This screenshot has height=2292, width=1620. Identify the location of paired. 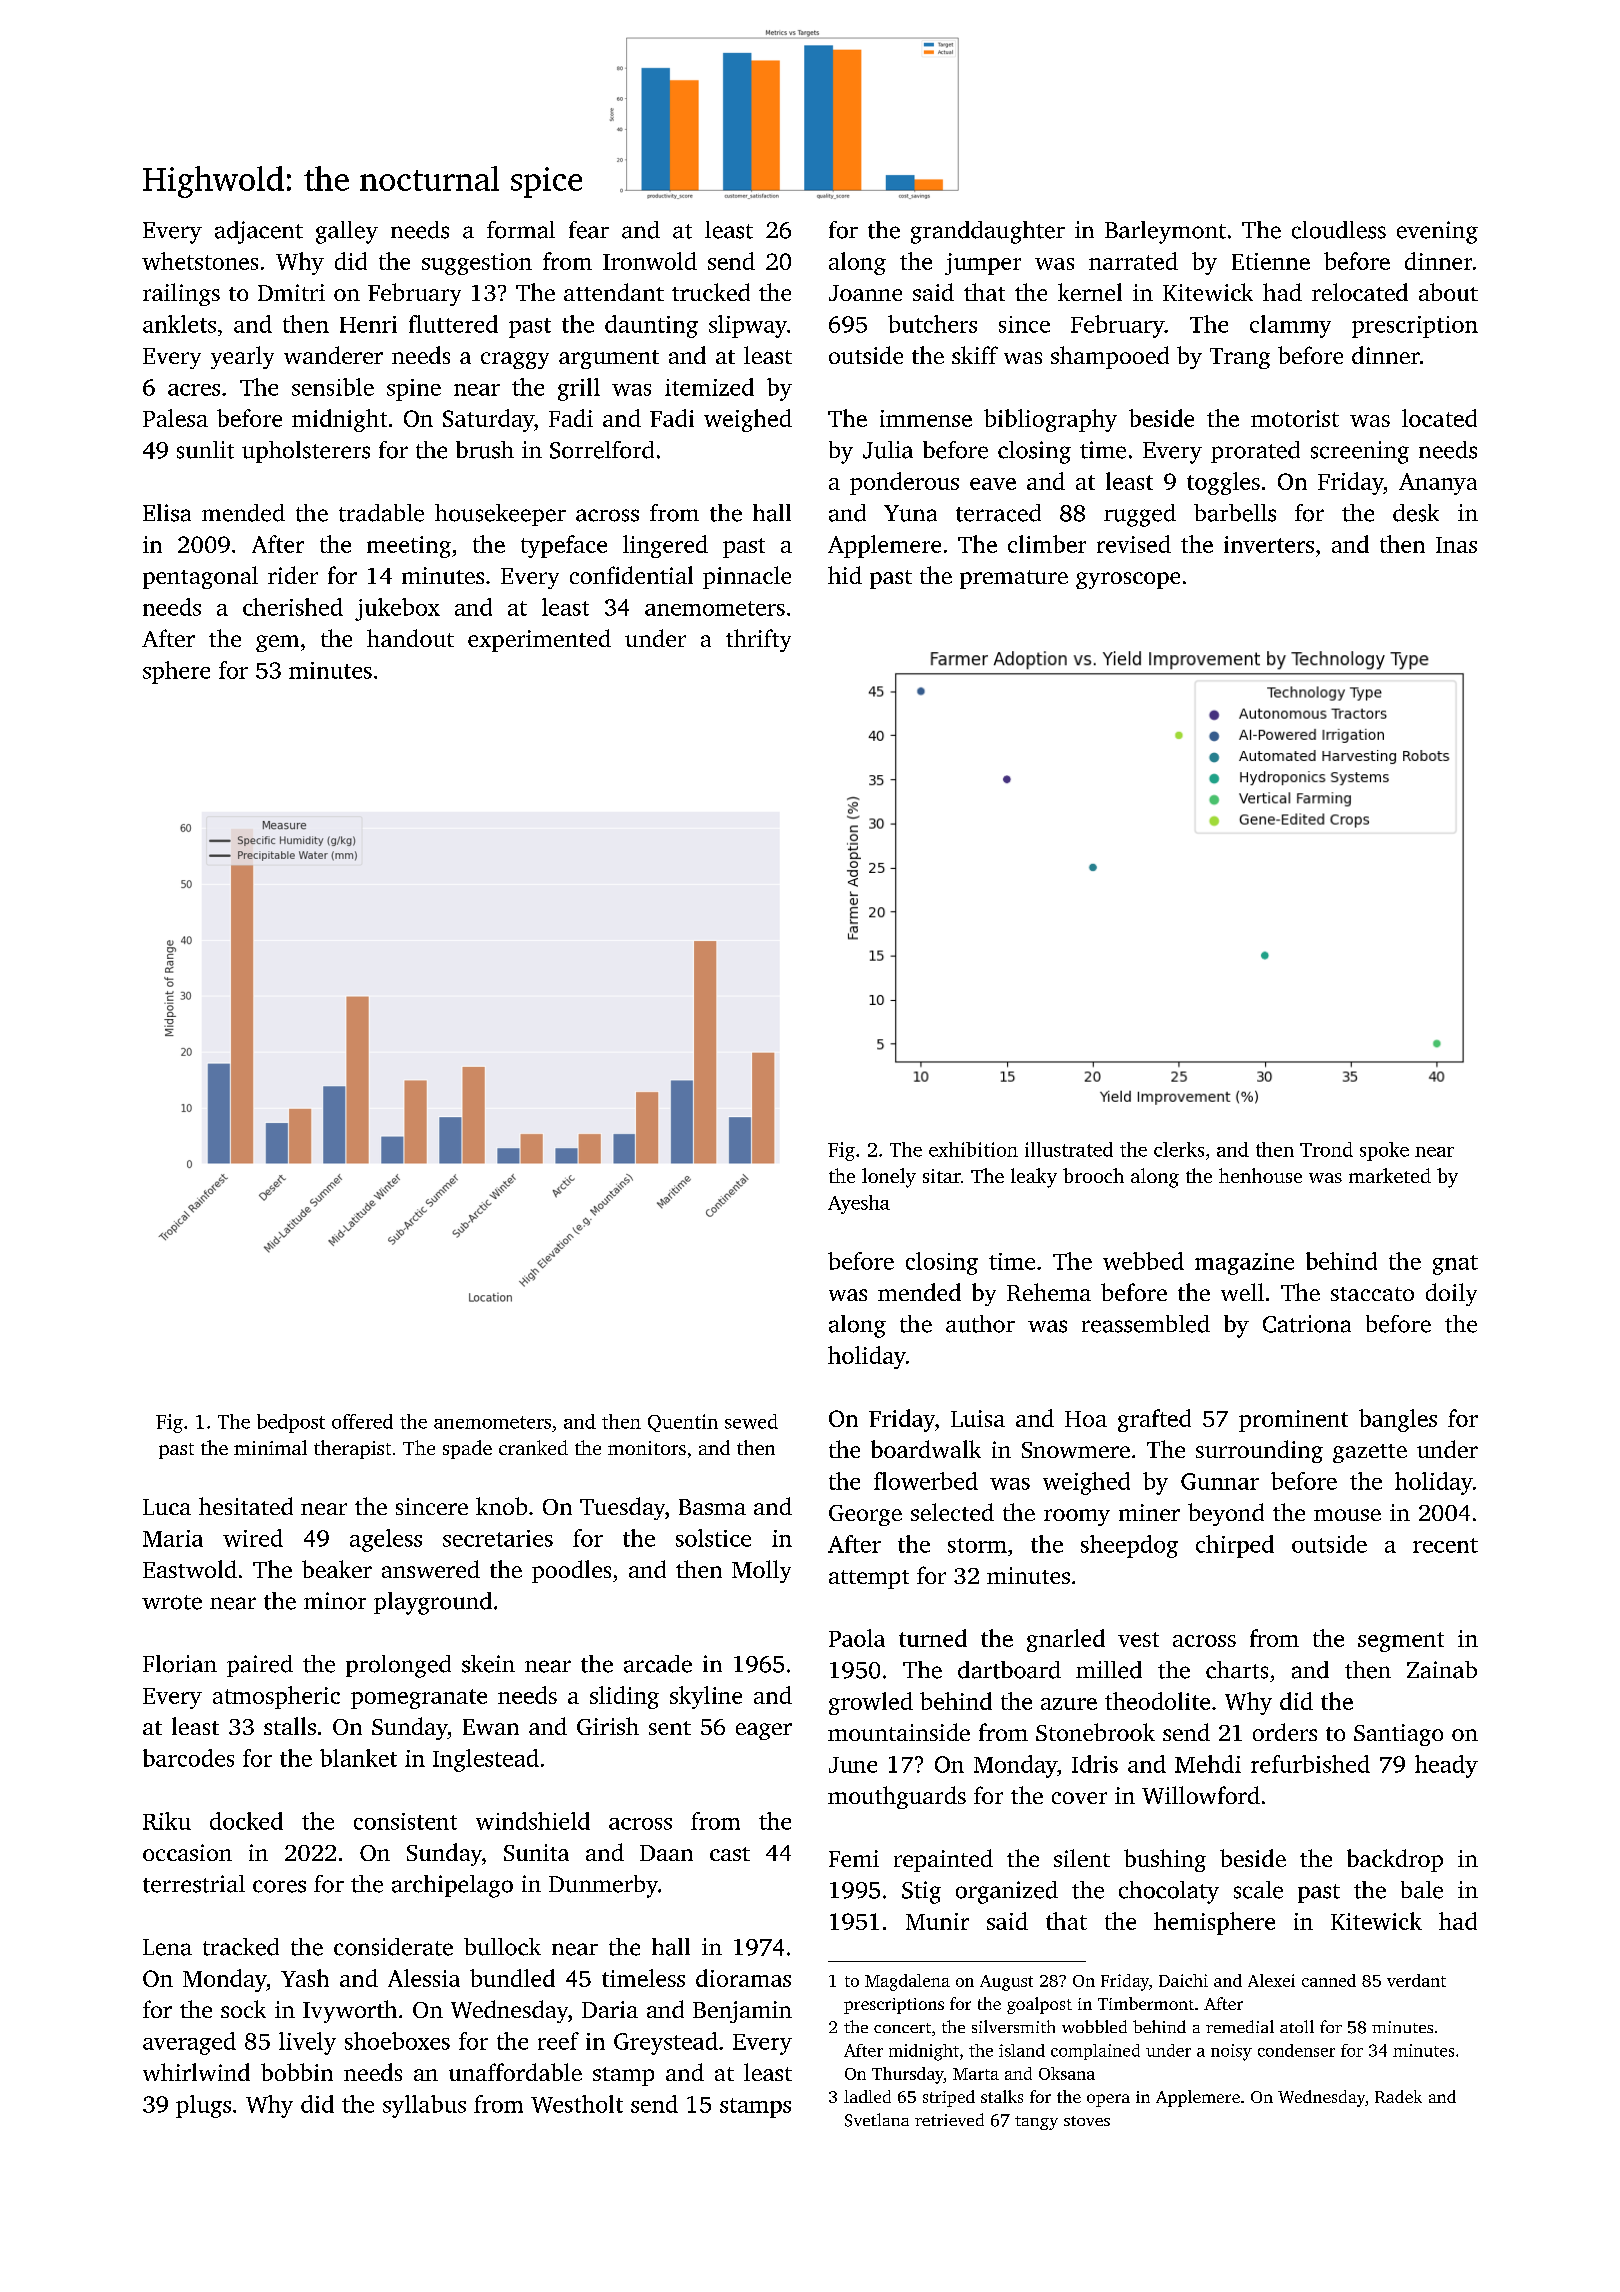
(260, 1666).
